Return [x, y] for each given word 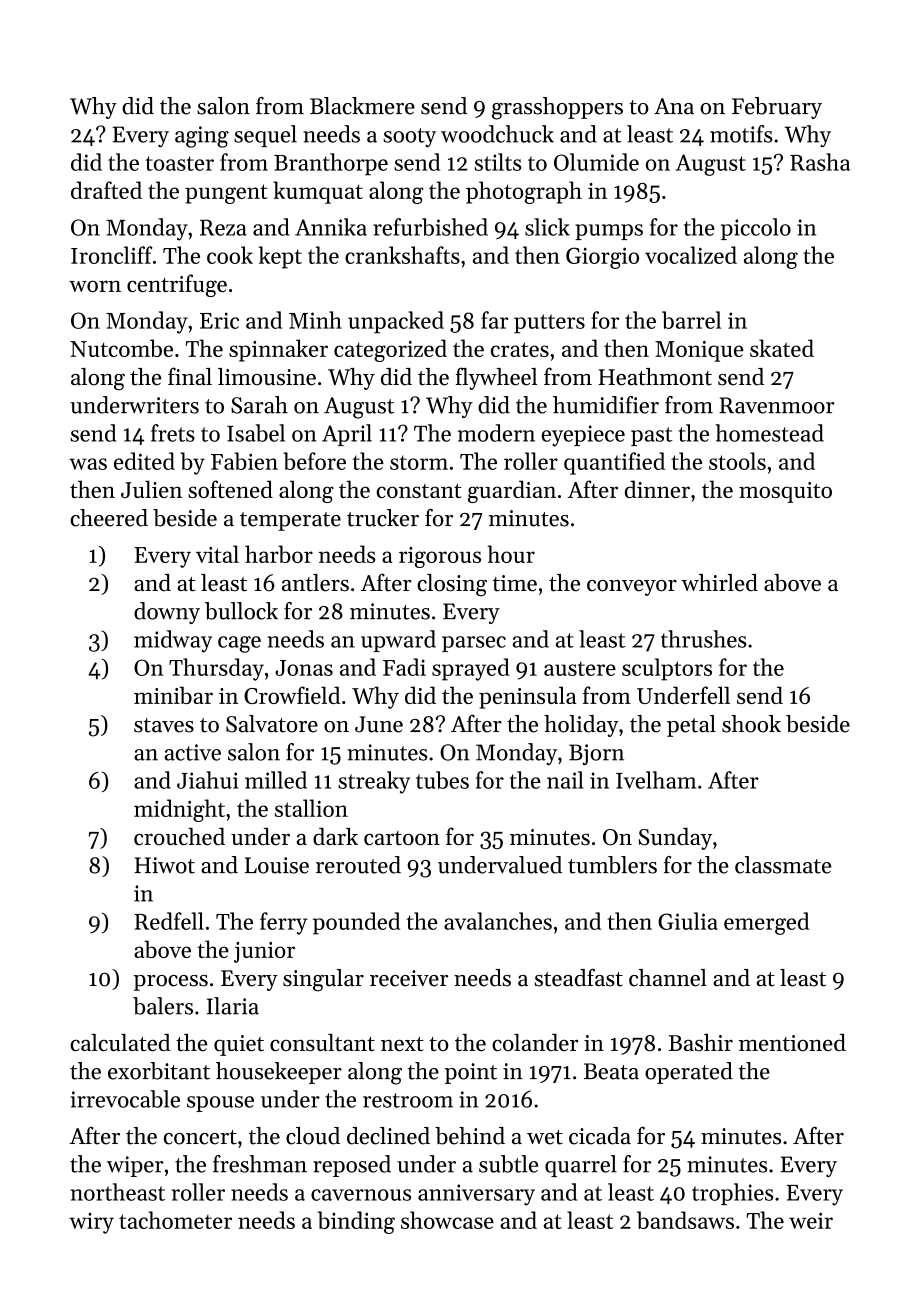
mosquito [785, 492]
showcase [447, 1220]
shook [751, 724]
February [777, 108]
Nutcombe [121, 348]
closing [452, 585]
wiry [91, 1223]
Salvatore [272, 724]
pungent [226, 194]
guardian [512, 491]
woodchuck [497, 134]
